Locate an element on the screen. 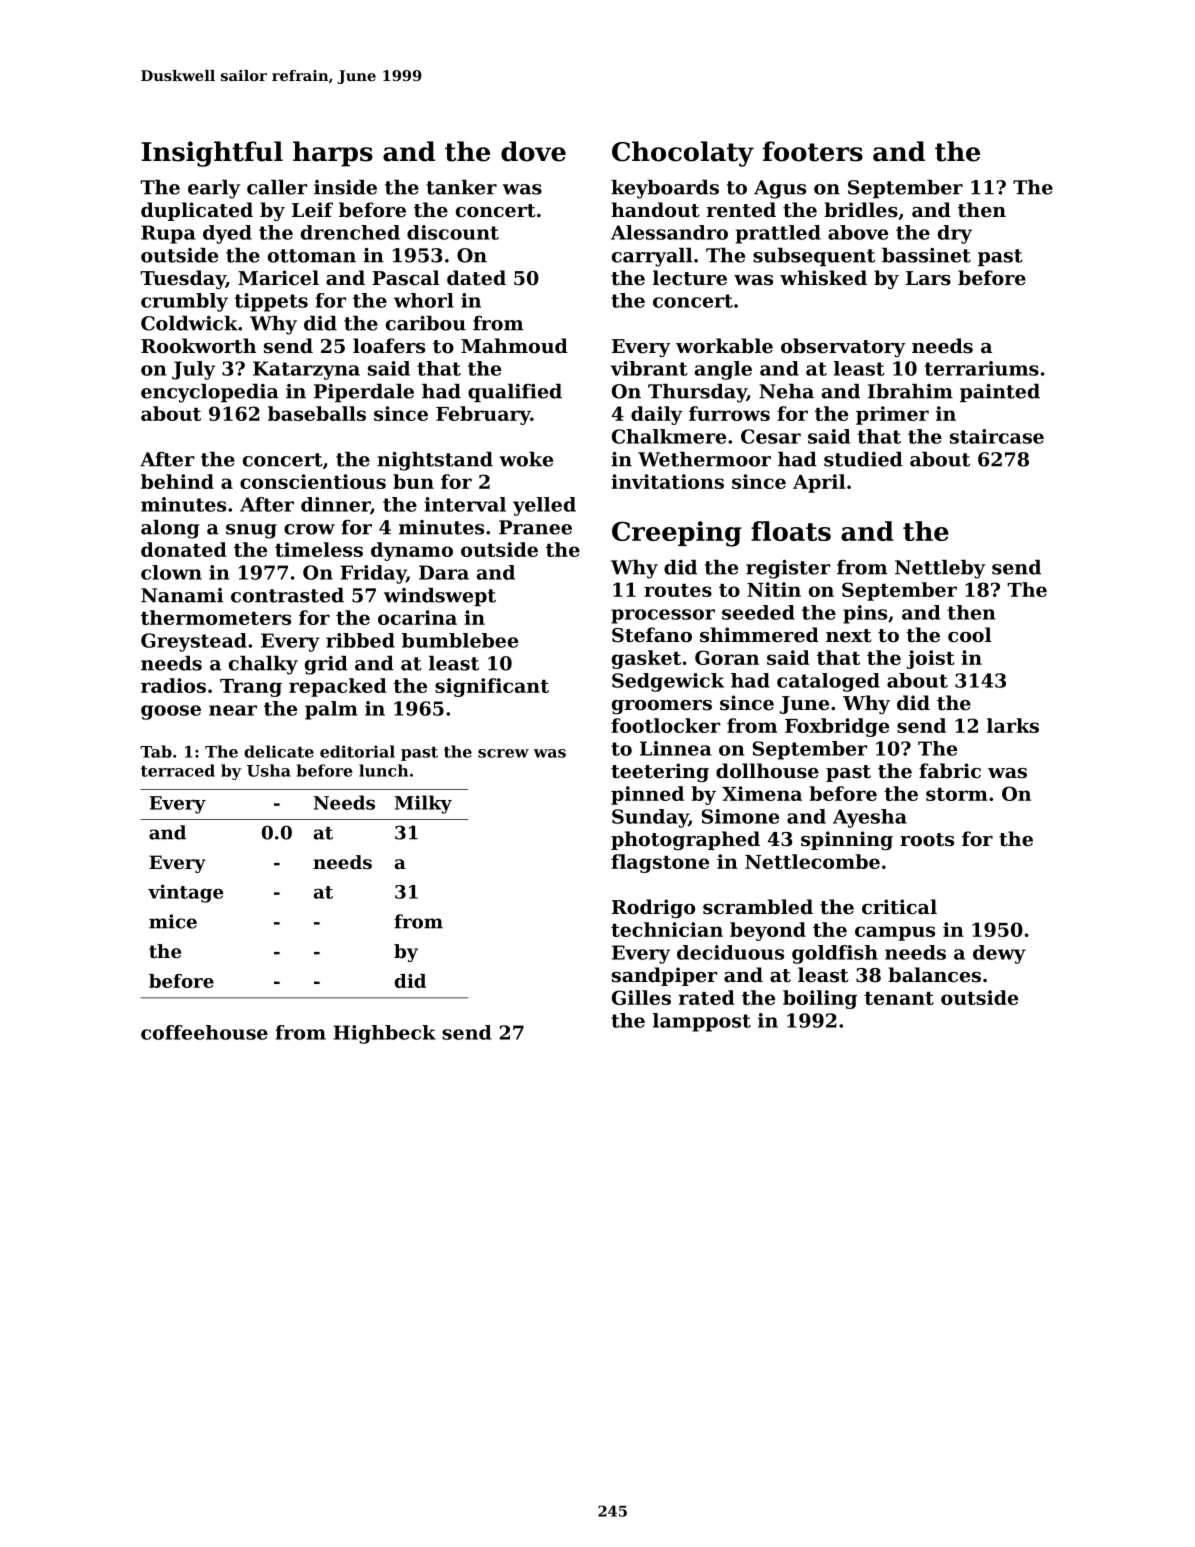 Image resolution: width=1195 pixels, height=1547 pixels. significant is located at coordinates (492, 687).
